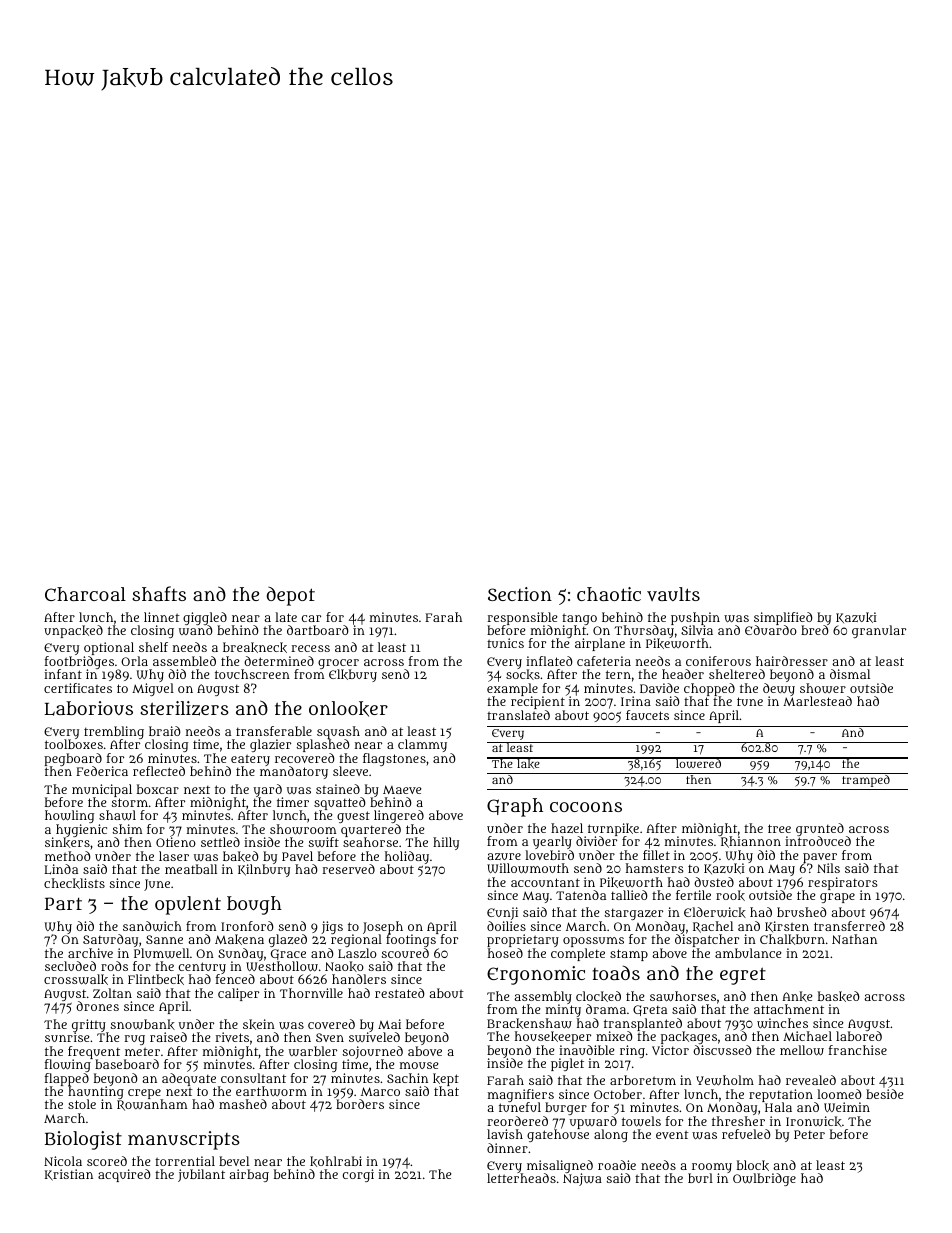 The image size is (952, 1233). What do you see at coordinates (255, 647) in the screenshot?
I see `breakneck` at bounding box center [255, 647].
